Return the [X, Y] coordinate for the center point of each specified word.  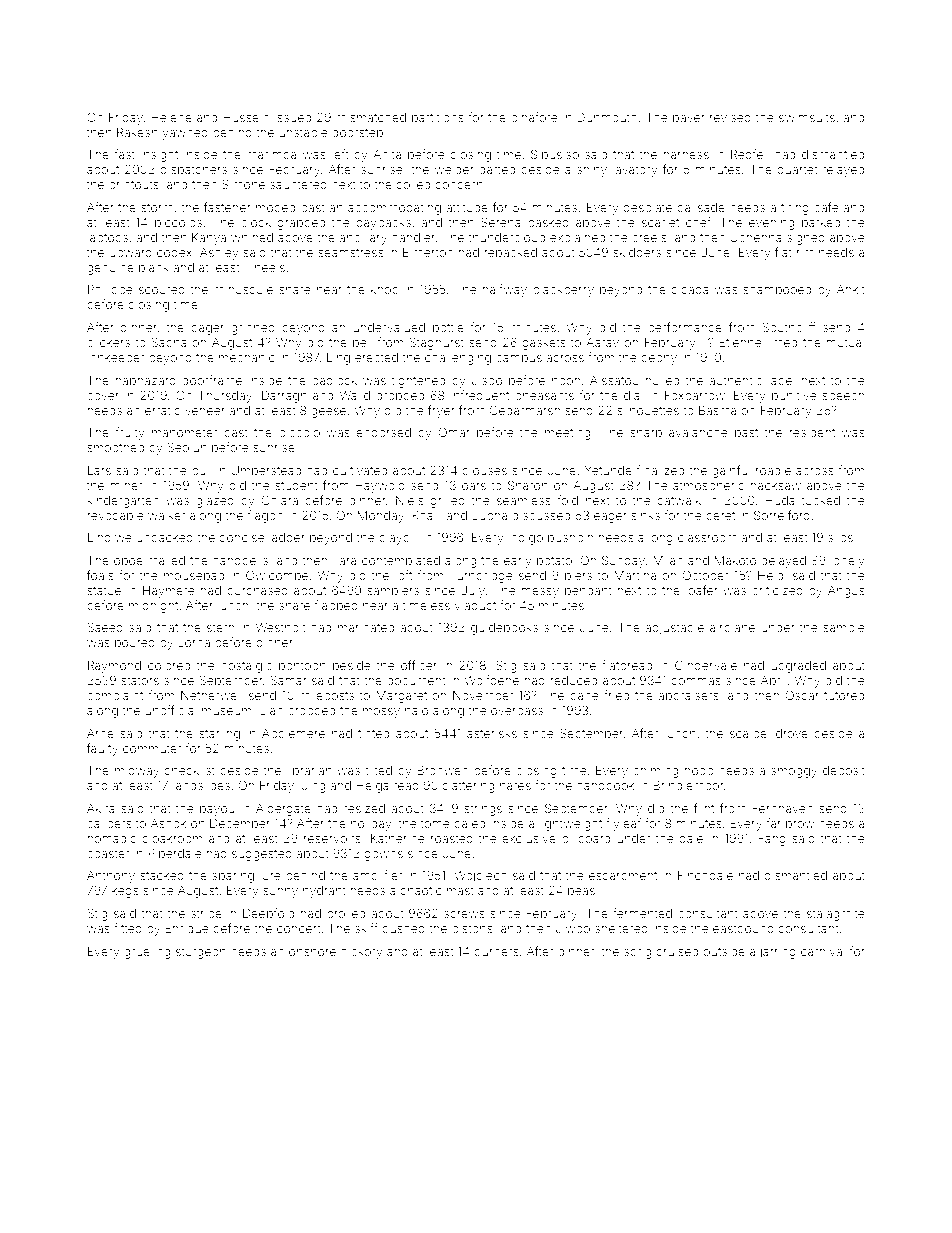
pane [584, 697]
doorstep [357, 134]
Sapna [169, 343]
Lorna [194, 642]
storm [157, 207]
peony [659, 360]
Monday [381, 516]
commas [696, 681]
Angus [846, 592]
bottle [448, 327]
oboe [128, 560]
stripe [206, 915]
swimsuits [807, 117]
